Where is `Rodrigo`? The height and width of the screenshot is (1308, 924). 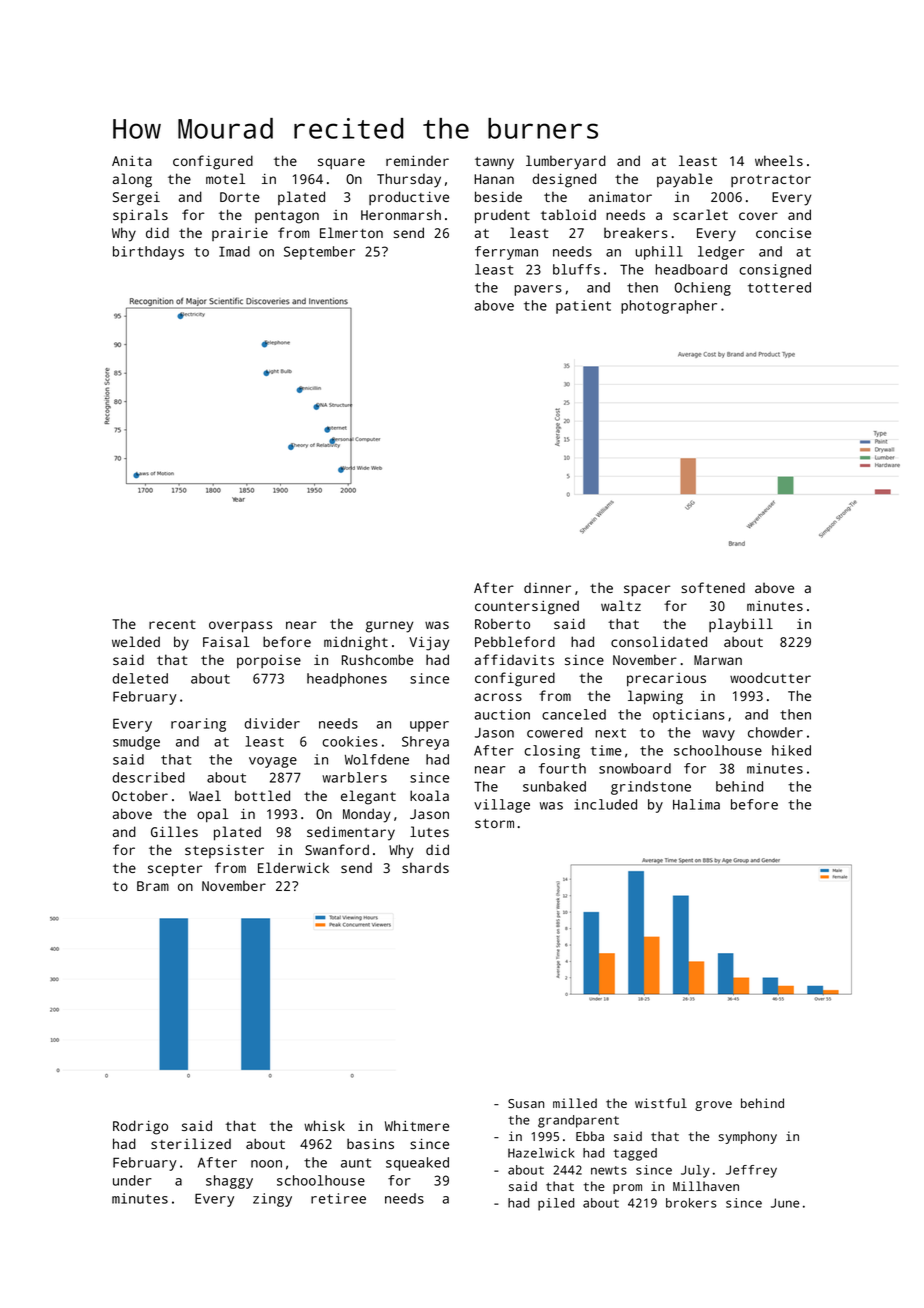 Rodrigo is located at coordinates (140, 1127).
